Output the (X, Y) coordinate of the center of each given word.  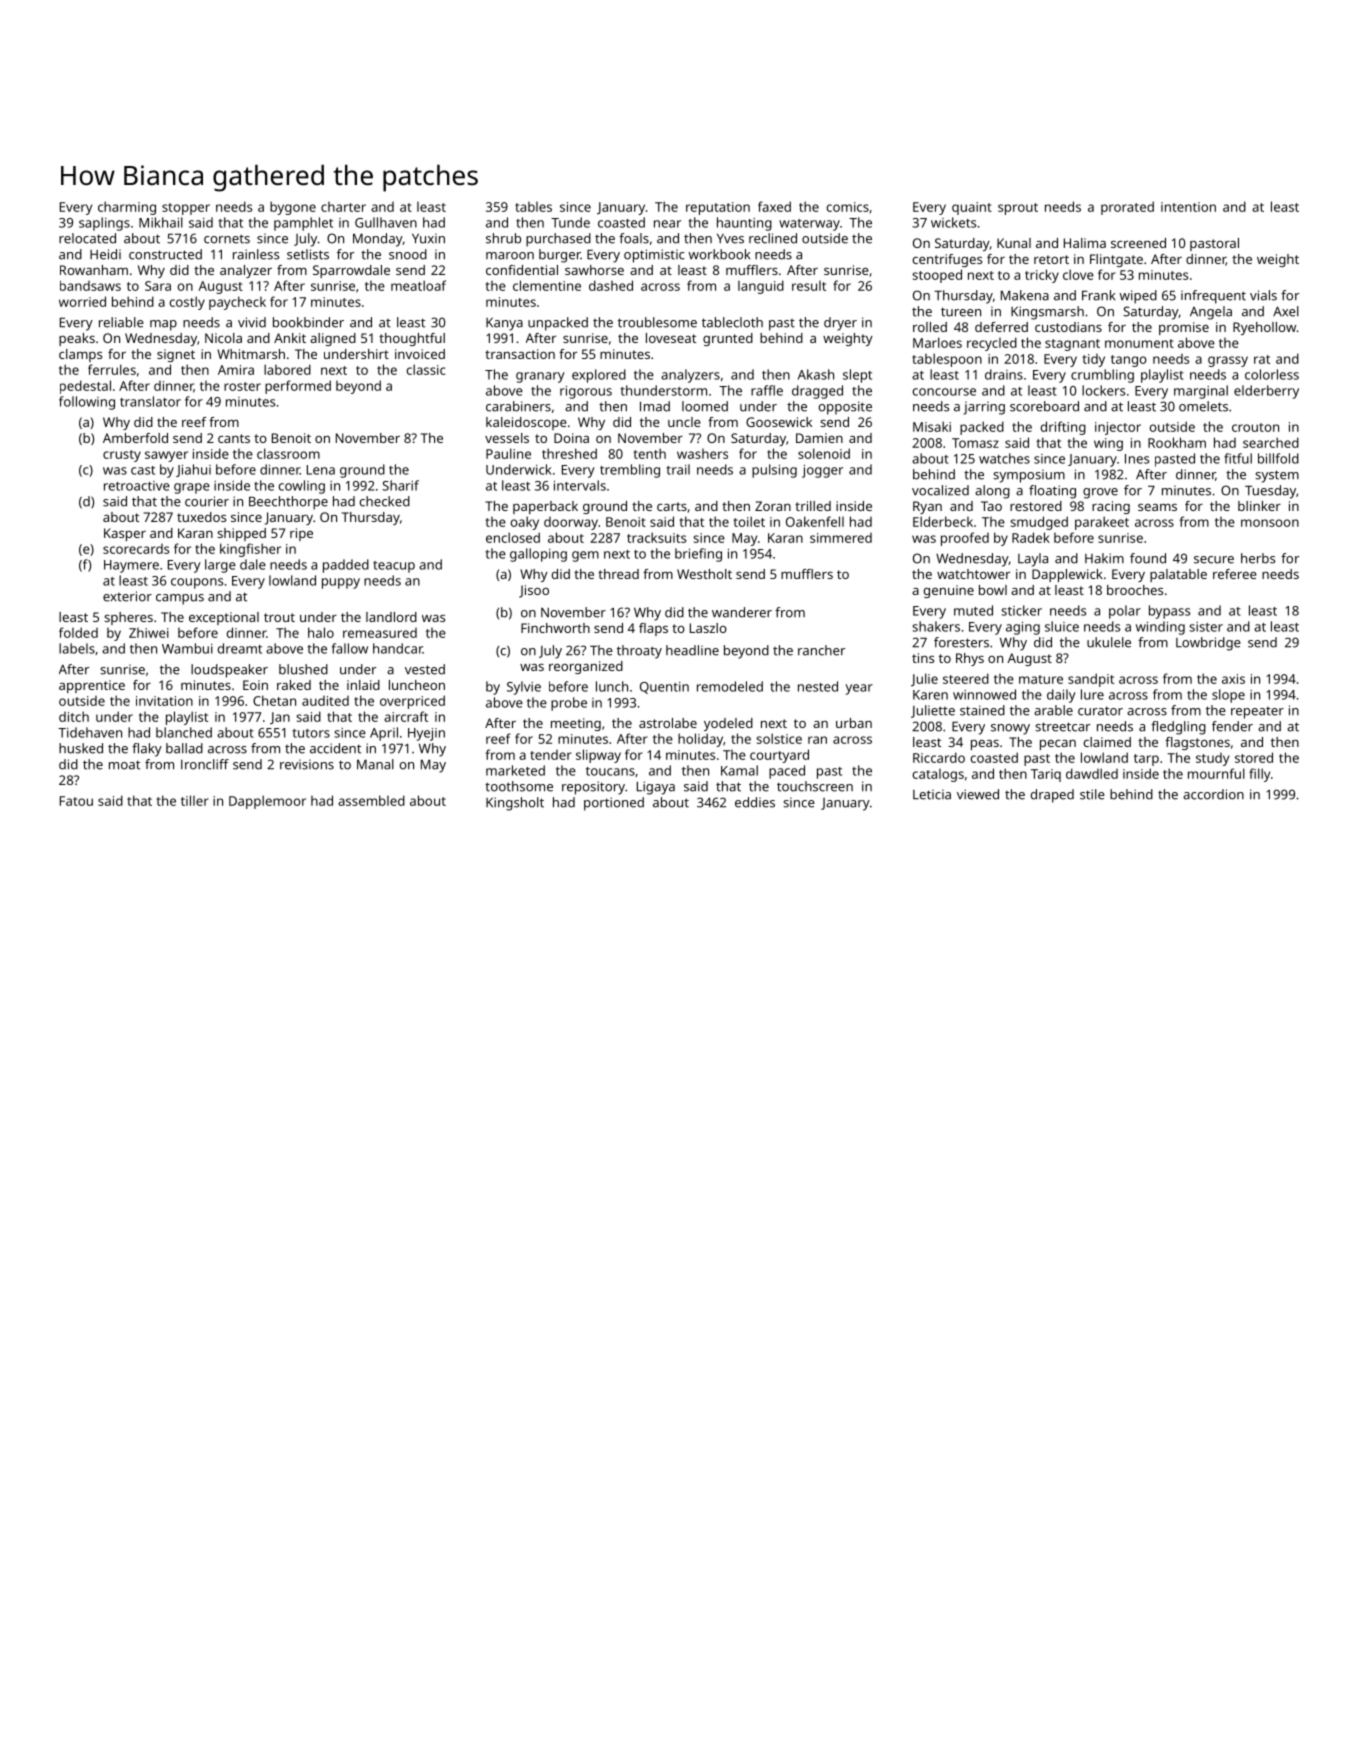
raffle (767, 390)
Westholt (704, 574)
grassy (1228, 361)
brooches (1135, 590)
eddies (755, 802)
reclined (773, 238)
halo (321, 632)
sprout (1018, 209)
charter (343, 207)
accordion (1213, 794)
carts (672, 506)
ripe (301, 534)
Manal (375, 764)
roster (242, 386)
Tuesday (1270, 492)
